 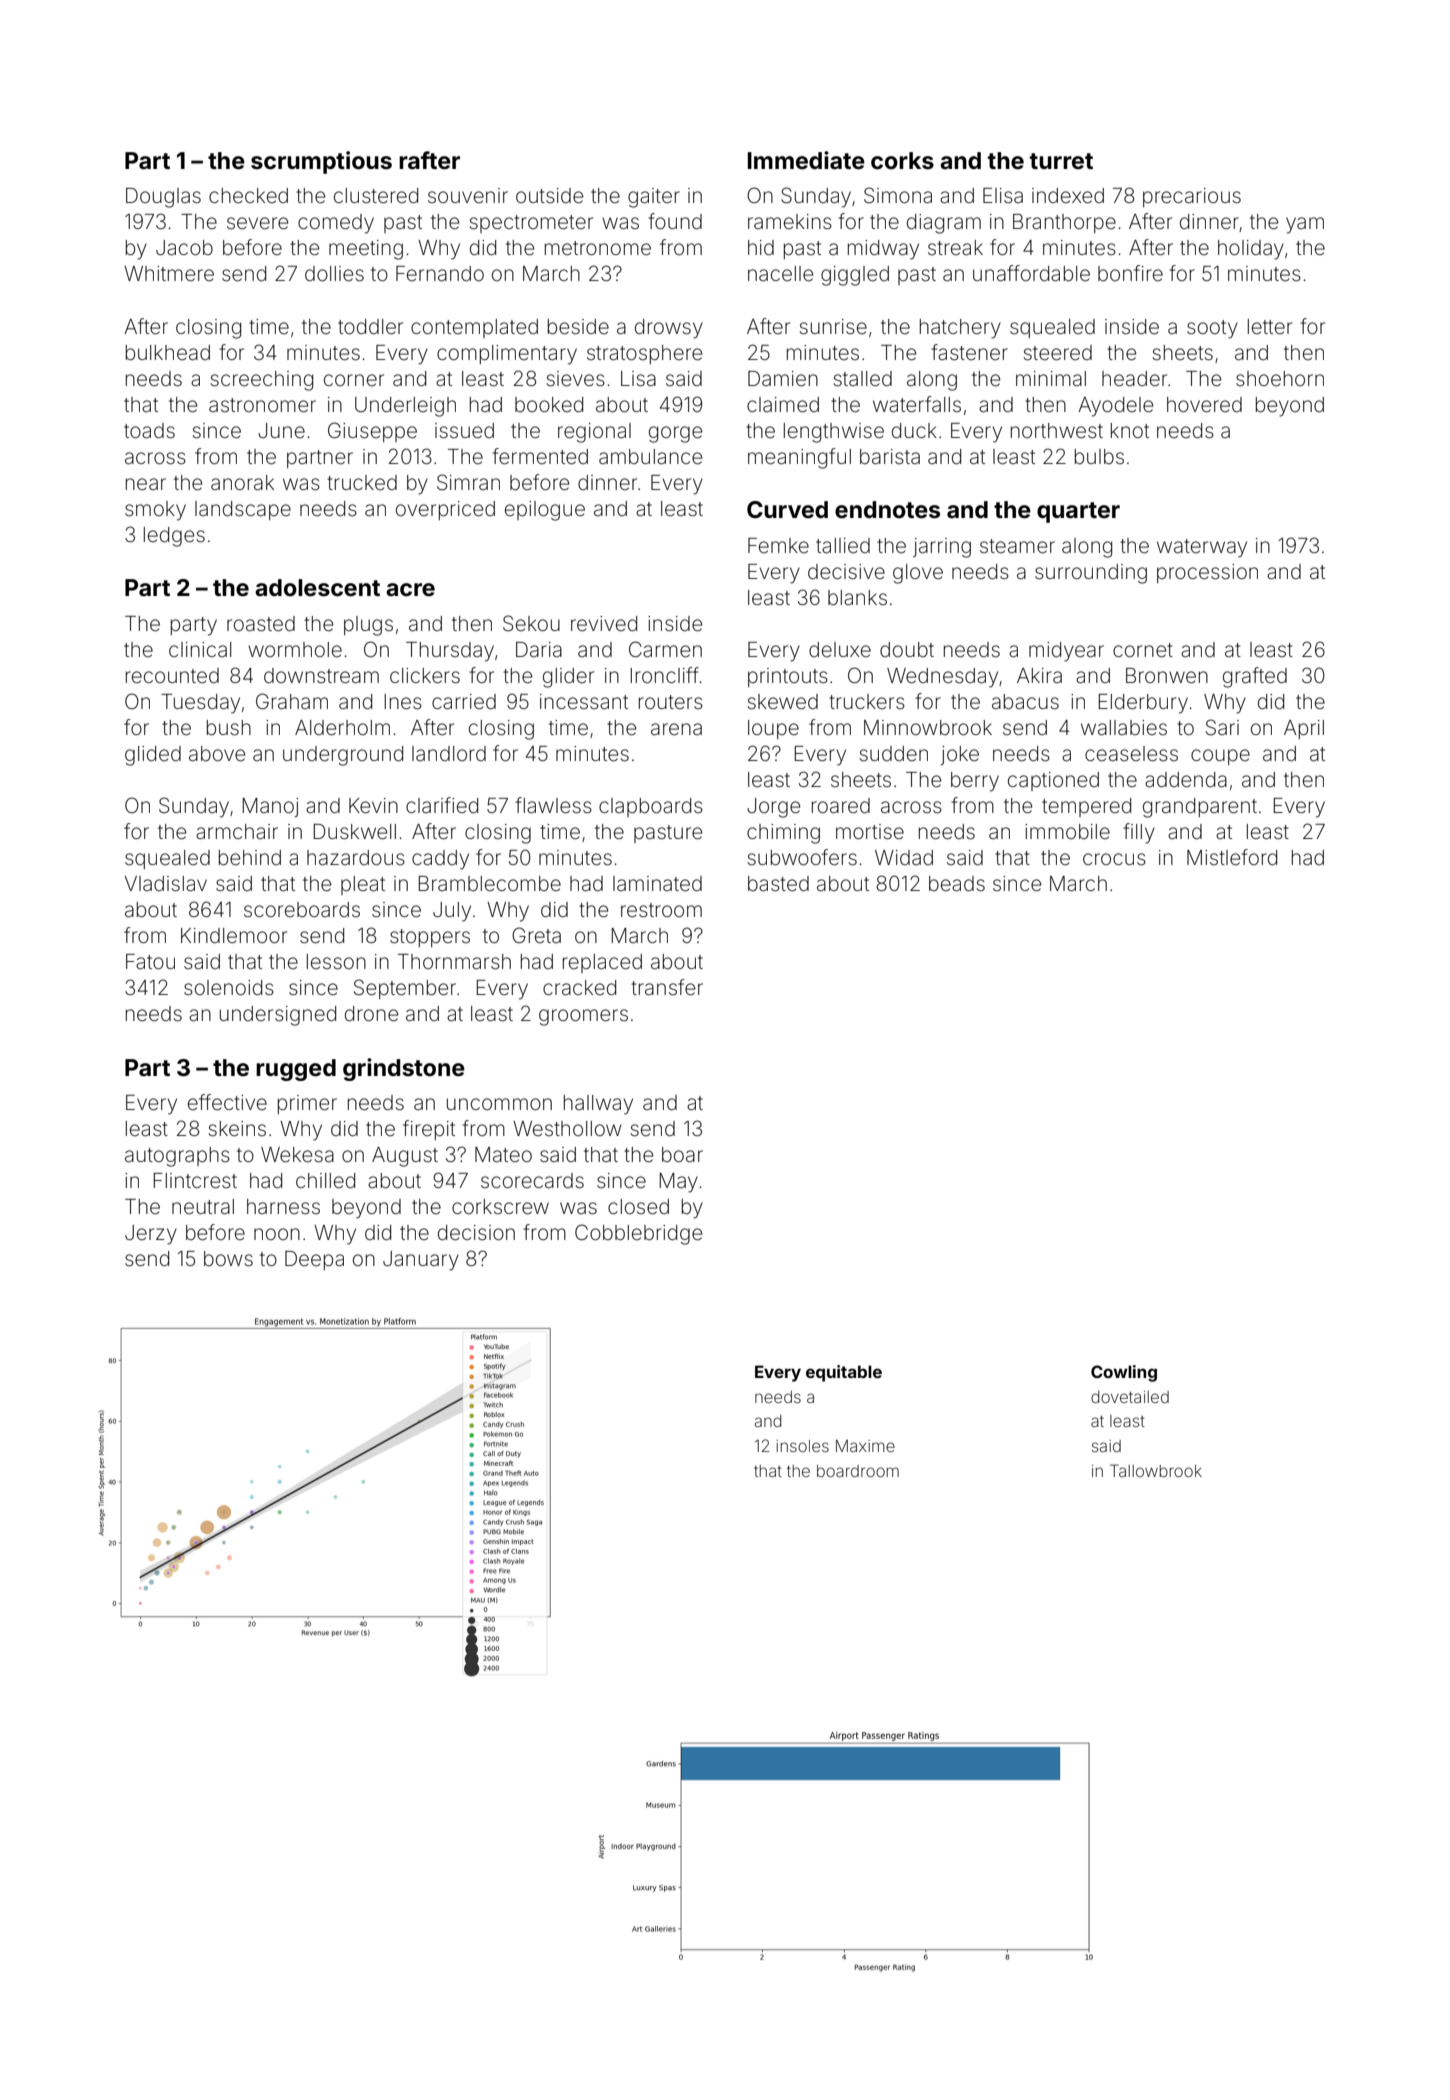 What do you see at coordinates (802, 1446) in the screenshot?
I see `insoles` at bounding box center [802, 1446].
